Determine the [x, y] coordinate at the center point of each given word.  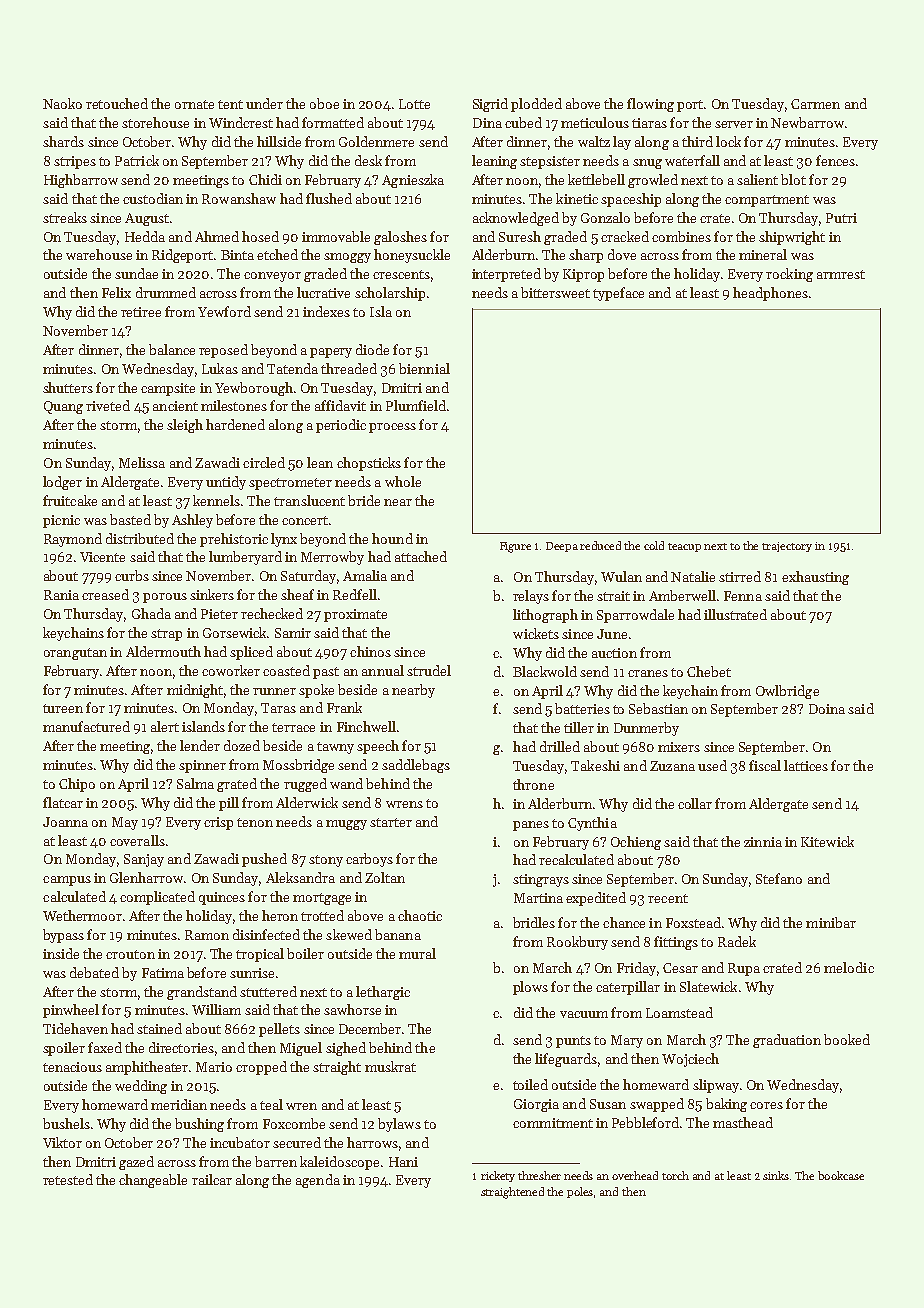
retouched [117, 103]
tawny [335, 748]
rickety [498, 1176]
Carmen [815, 104]
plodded [536, 105]
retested [68, 1179]
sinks [776, 1175]
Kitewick [827, 841]
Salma [195, 783]
